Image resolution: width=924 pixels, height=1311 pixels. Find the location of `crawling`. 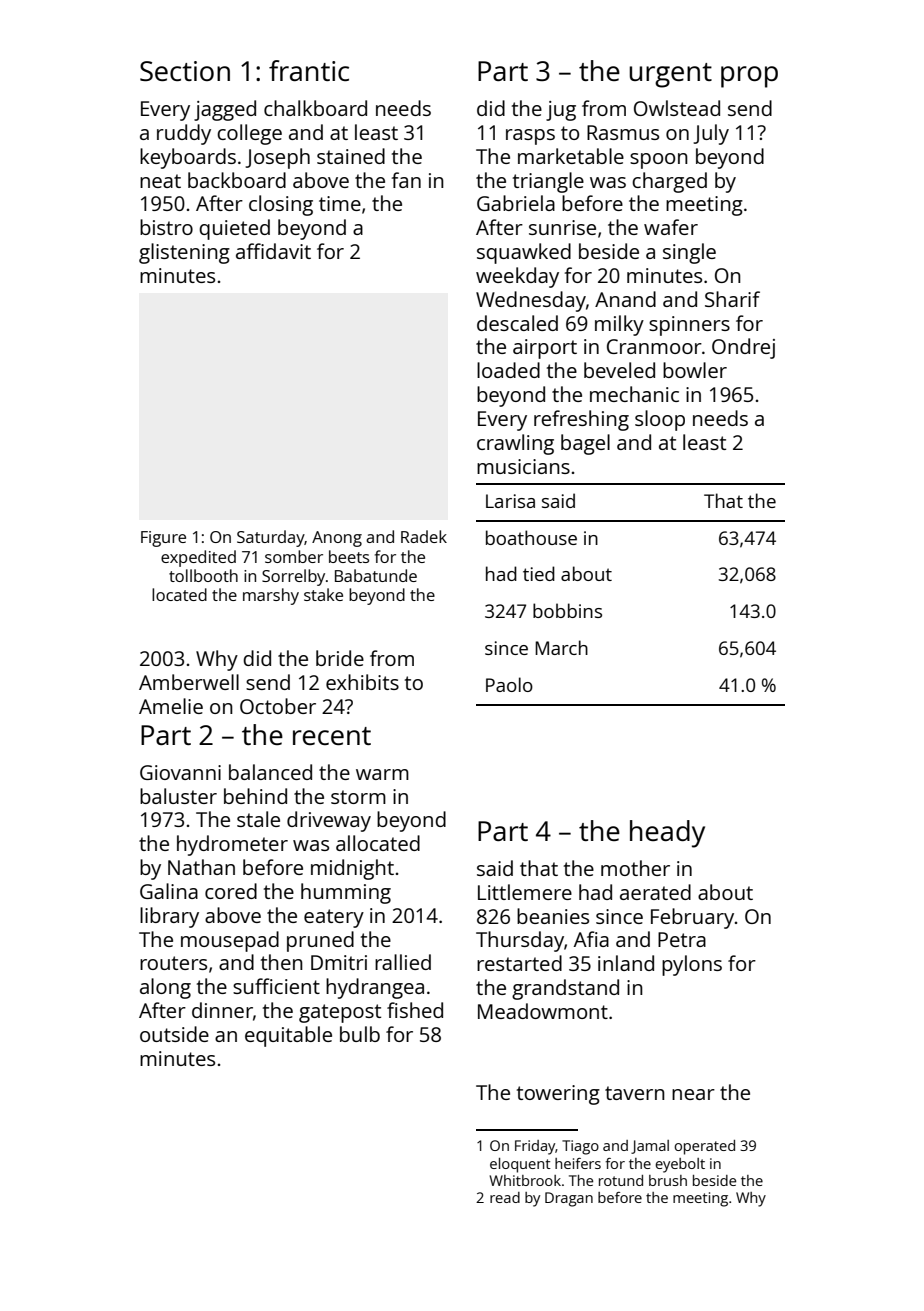

crawling is located at coordinates (515, 444).
